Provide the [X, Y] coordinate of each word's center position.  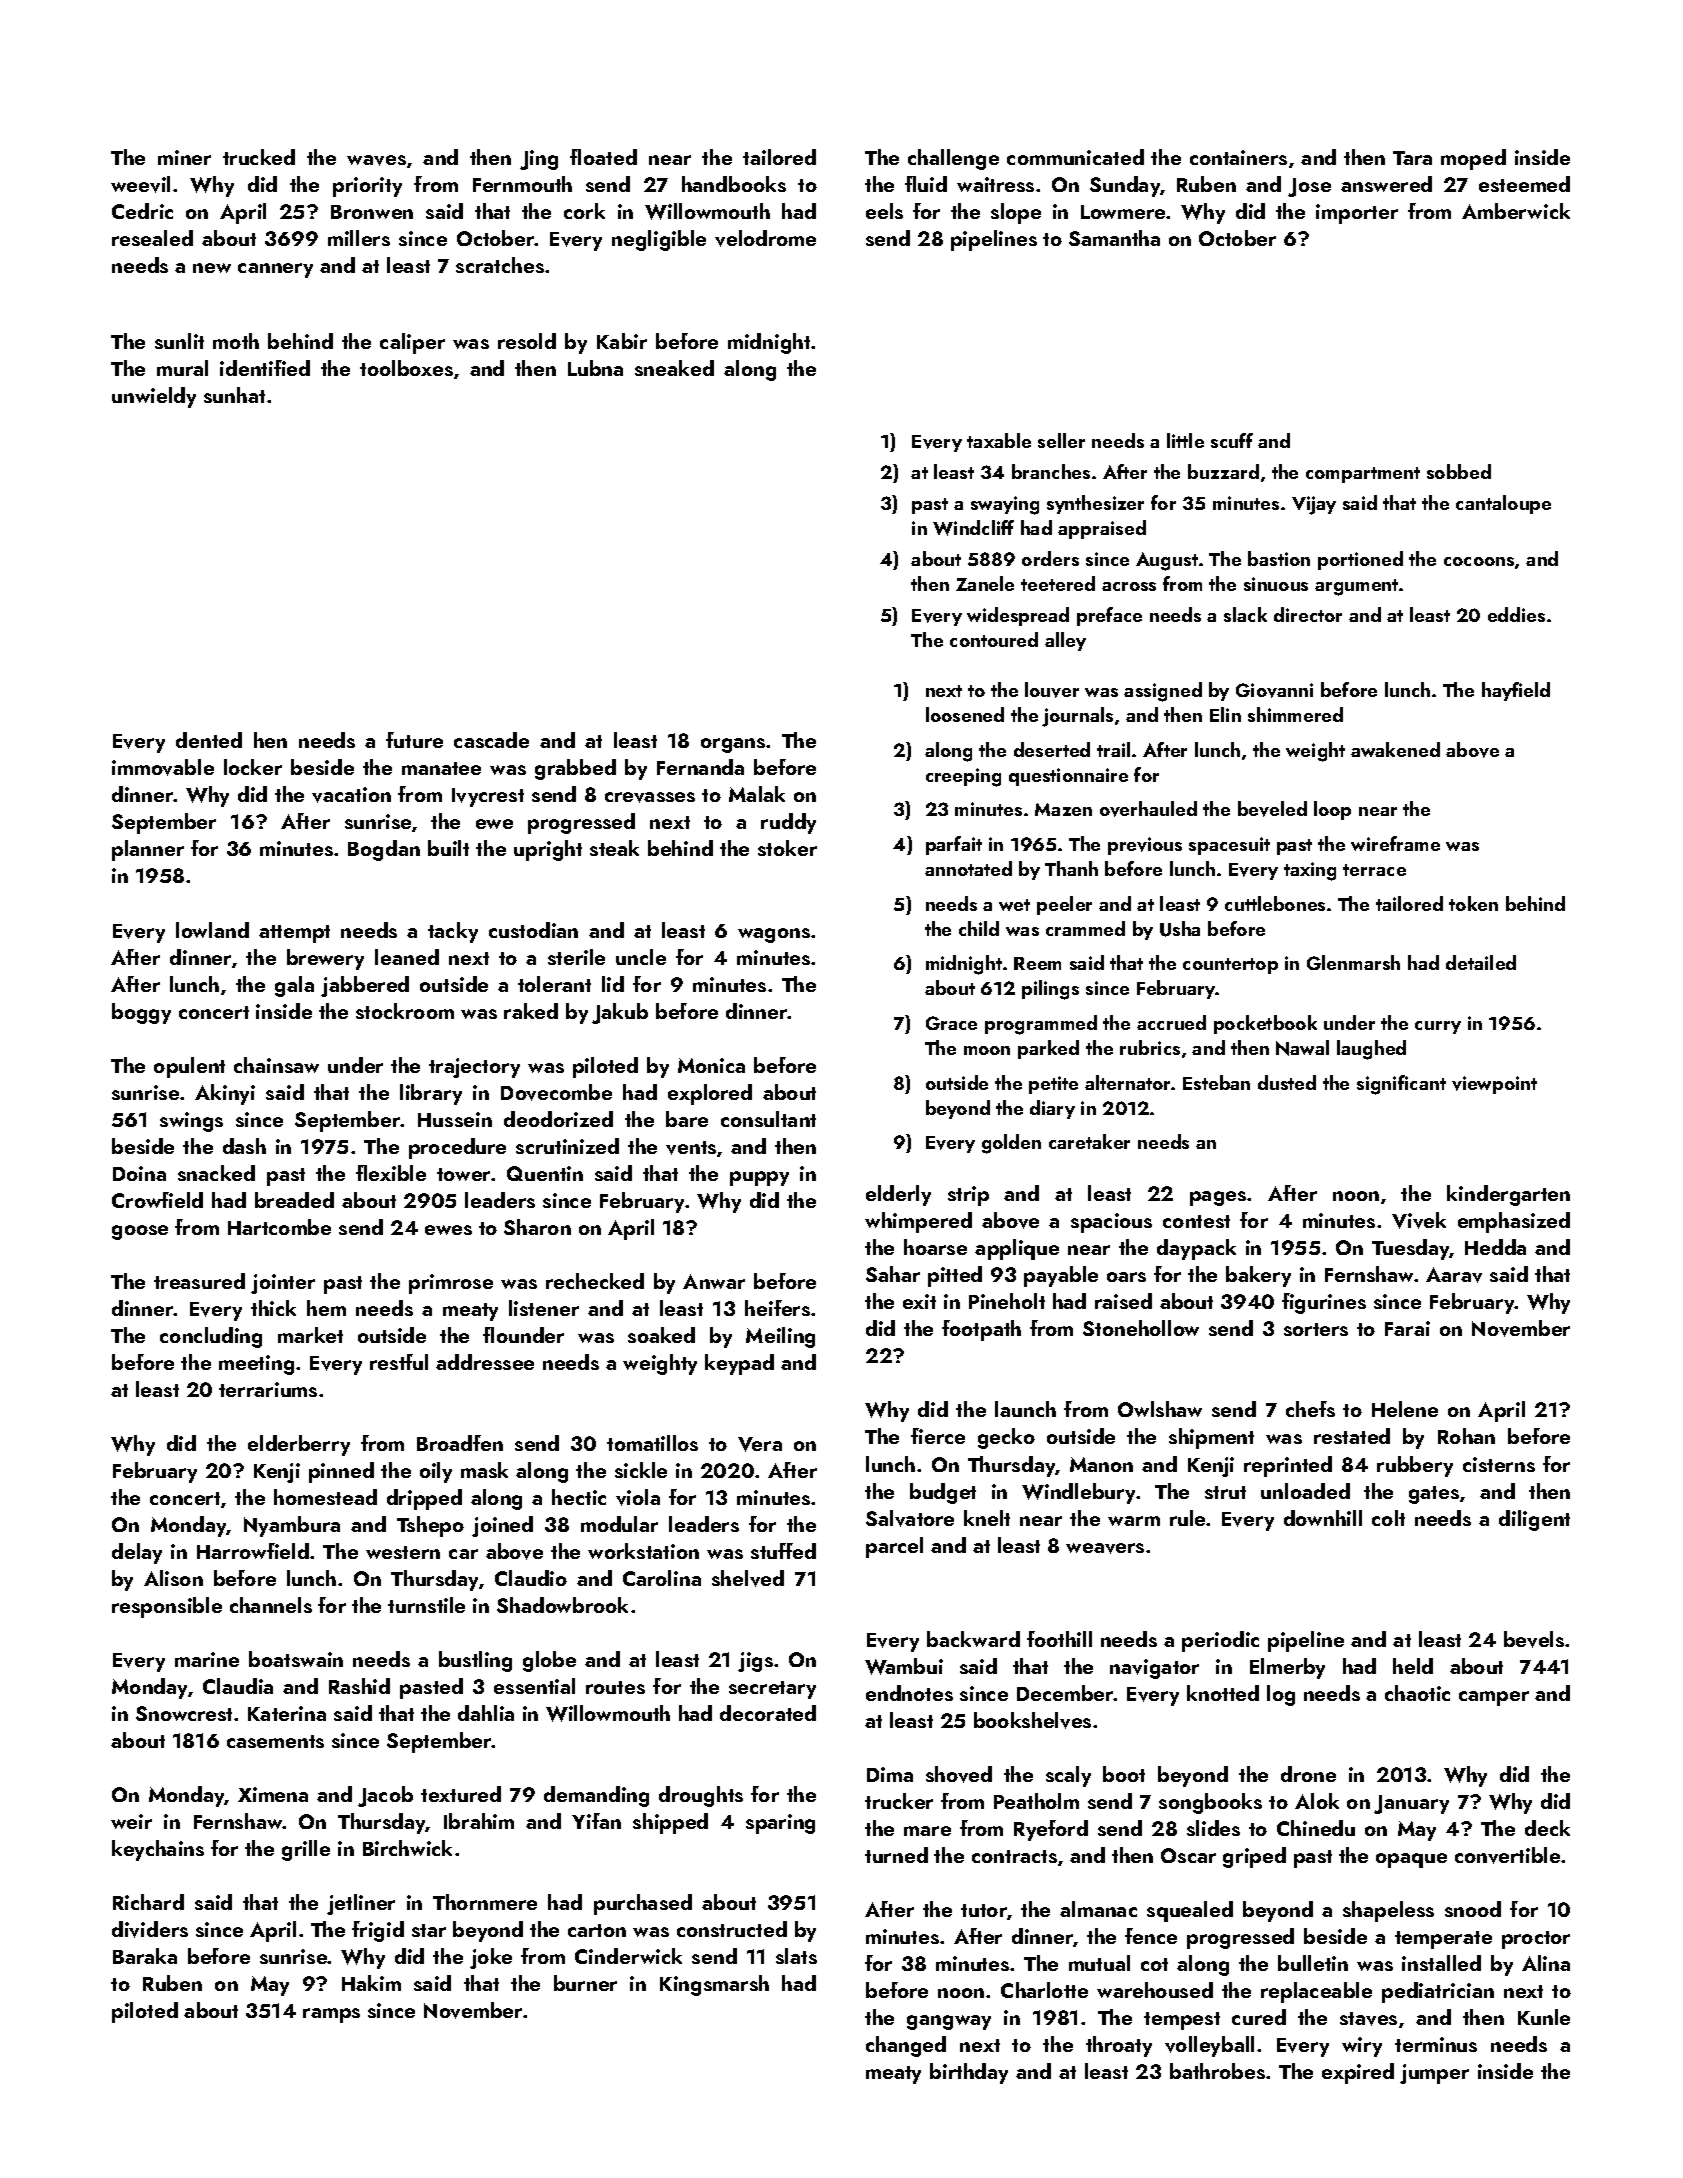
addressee [485, 1362]
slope [1016, 213]
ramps [331, 2015]
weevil [140, 184]
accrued [1171, 1022]
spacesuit [1229, 846]
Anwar [714, 1281]
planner [148, 850]
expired [1358, 2073]
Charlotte [1044, 1990]
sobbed [1459, 471]
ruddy [788, 823]
